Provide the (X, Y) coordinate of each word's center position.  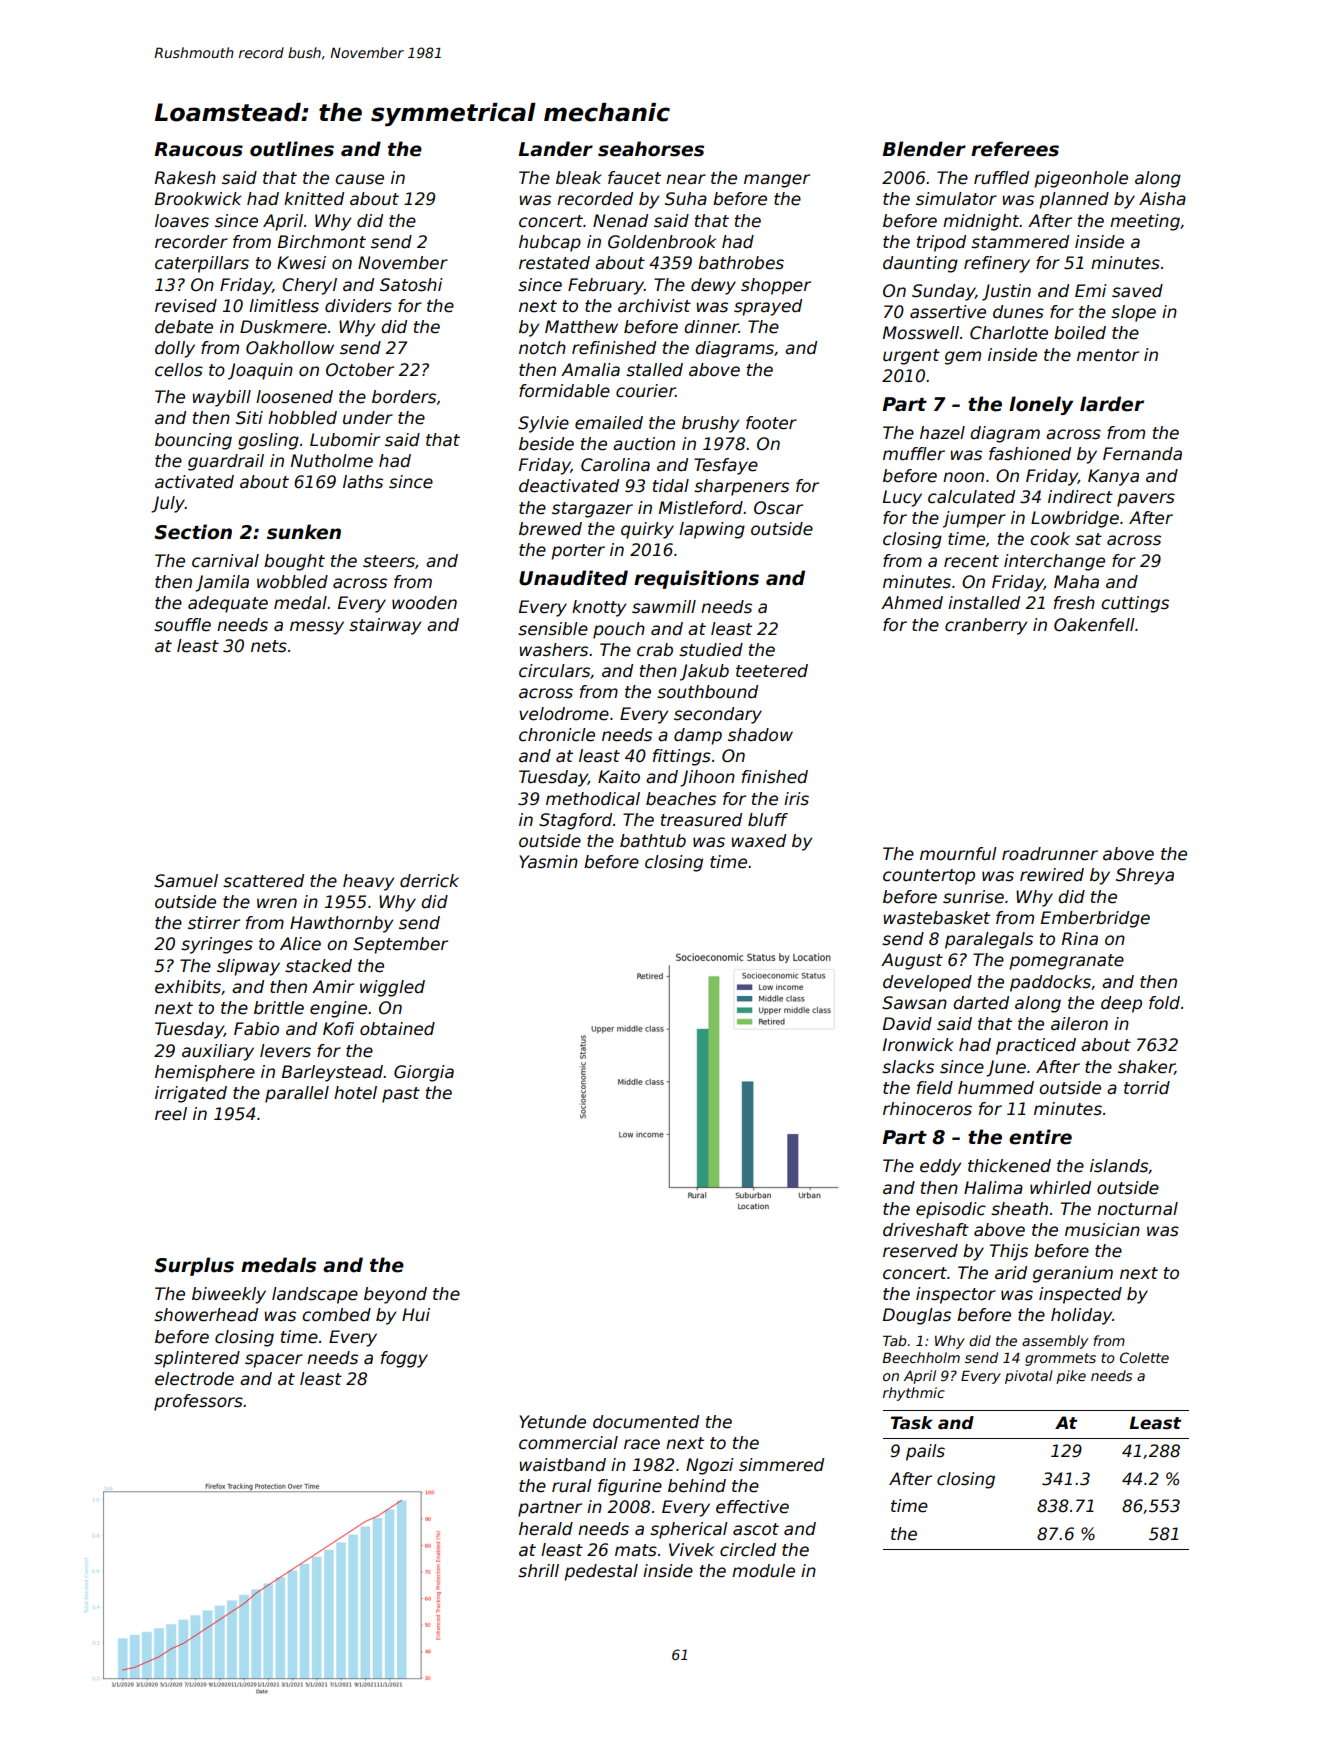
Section (193, 532)
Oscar (778, 508)
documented (646, 1422)
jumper (974, 519)
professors (198, 1402)
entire (1040, 1137)
